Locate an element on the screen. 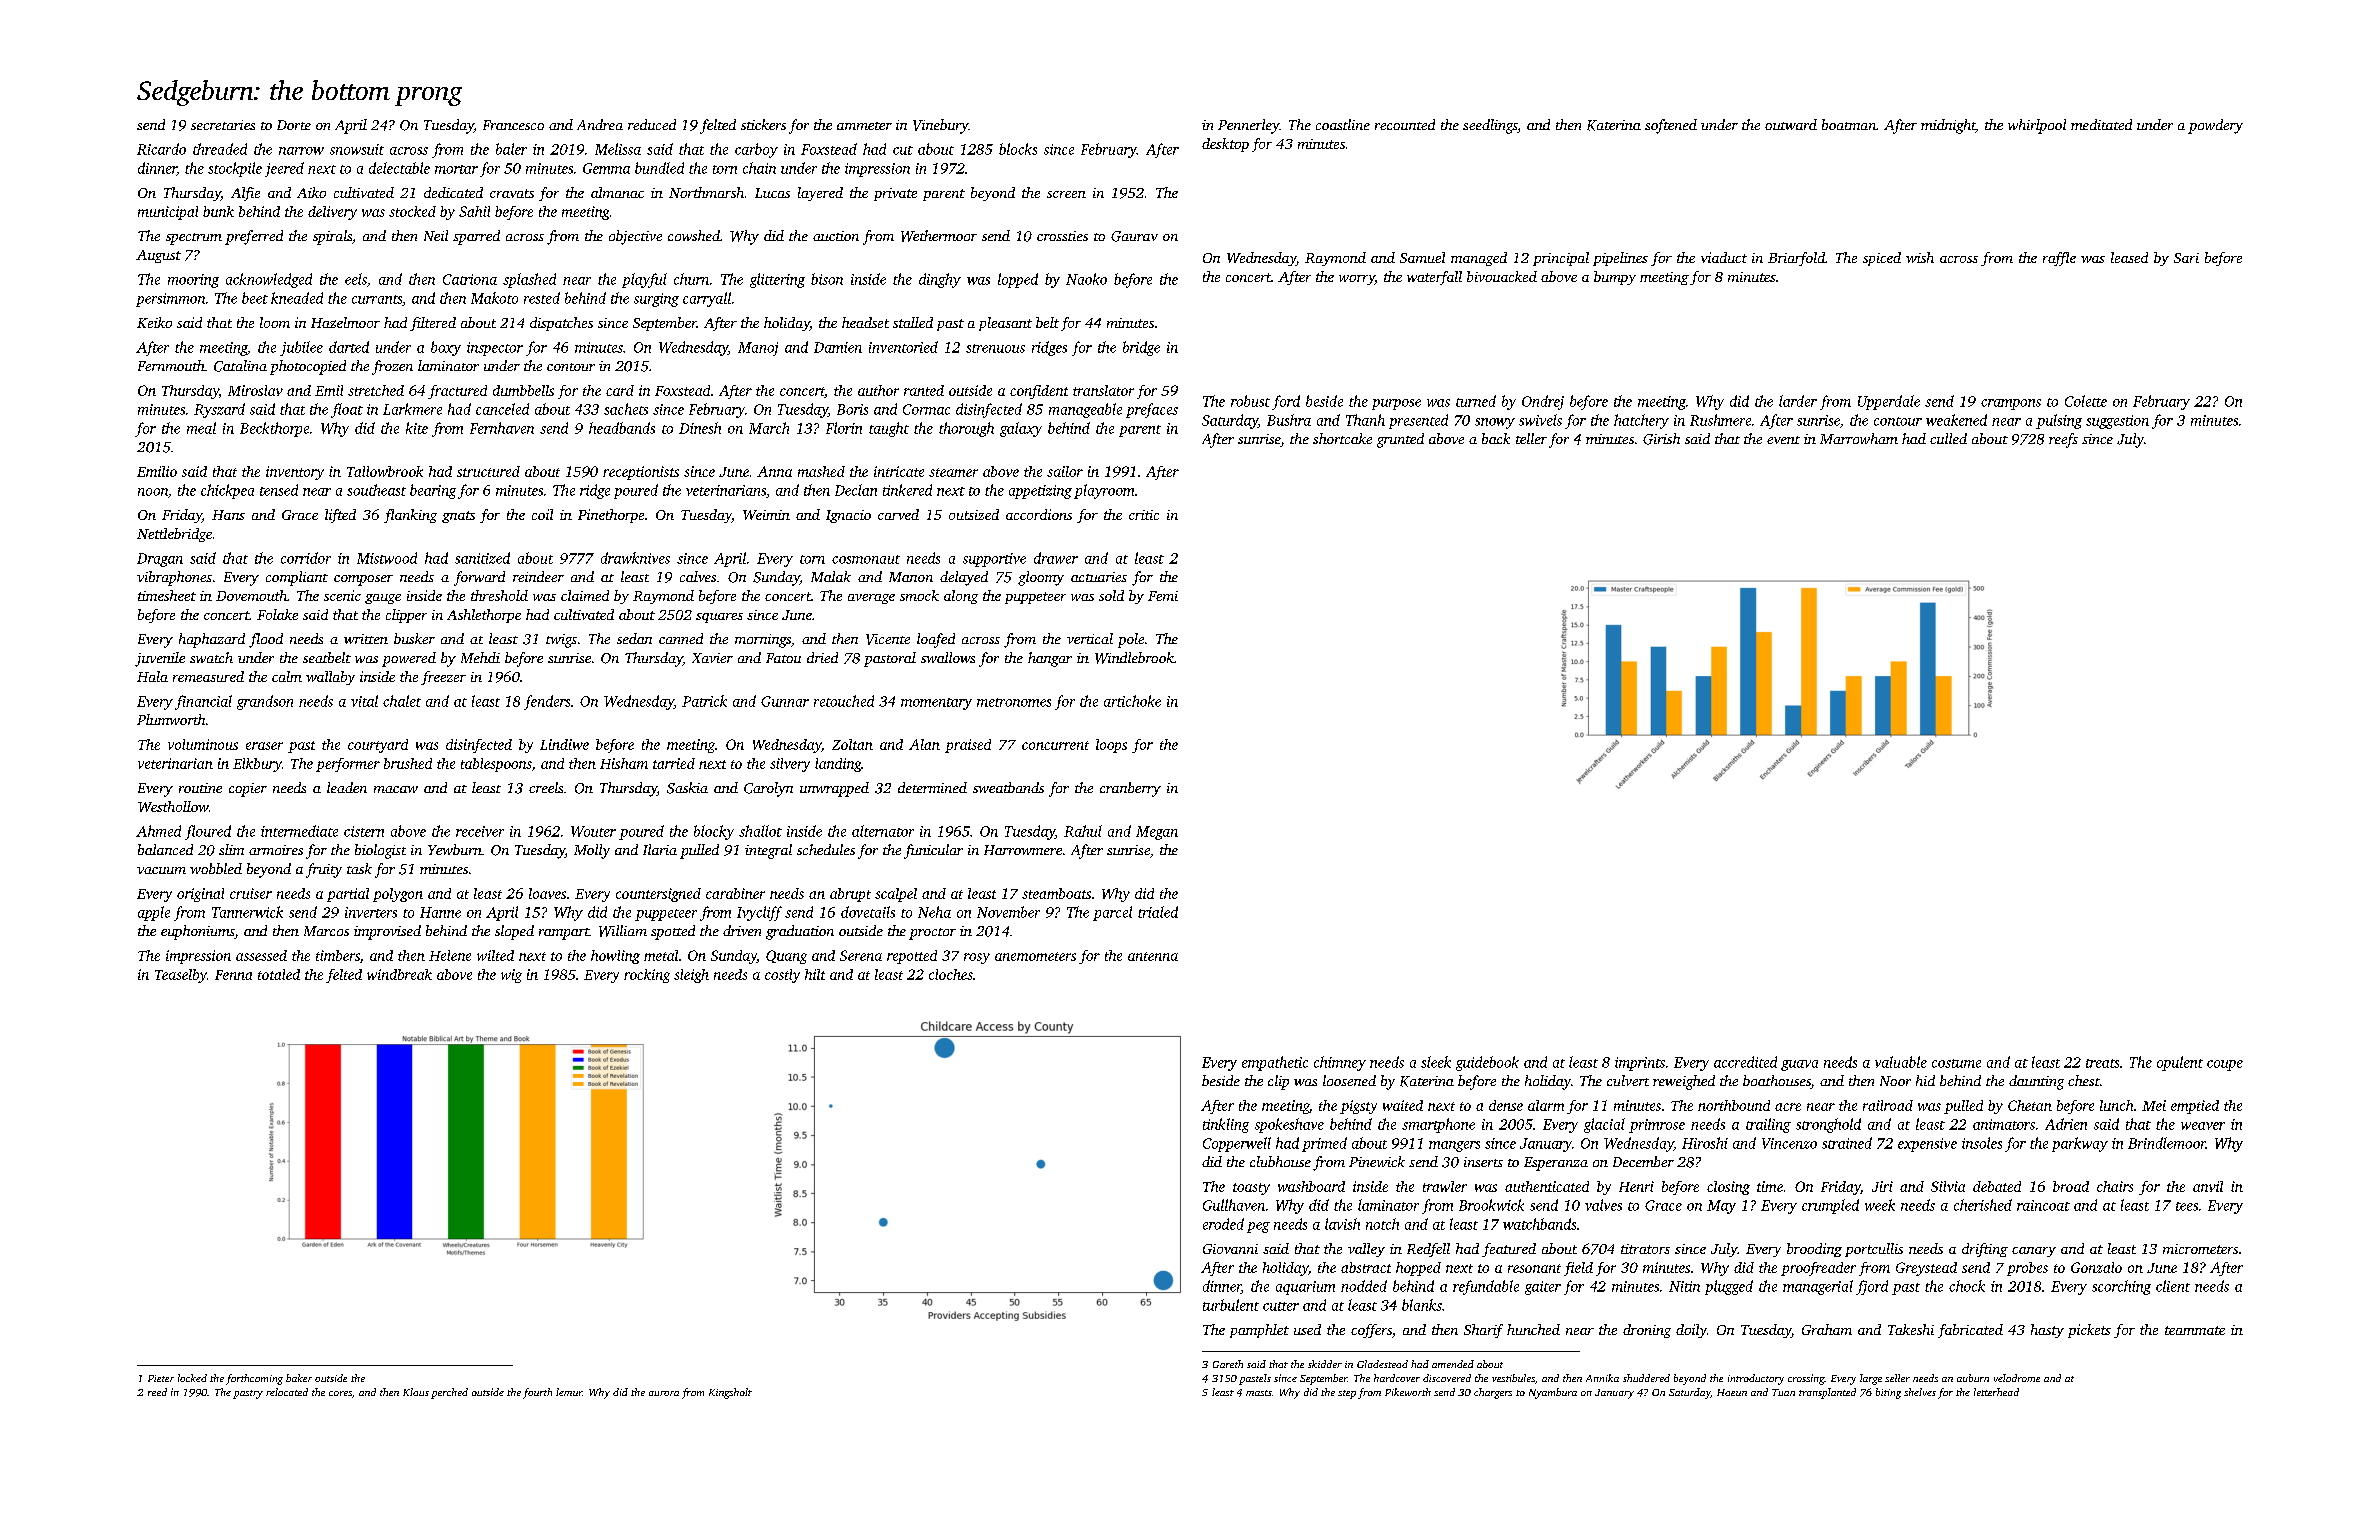 The width and height of the screenshot is (2380, 1540). costume is located at coordinates (1956, 1063).
